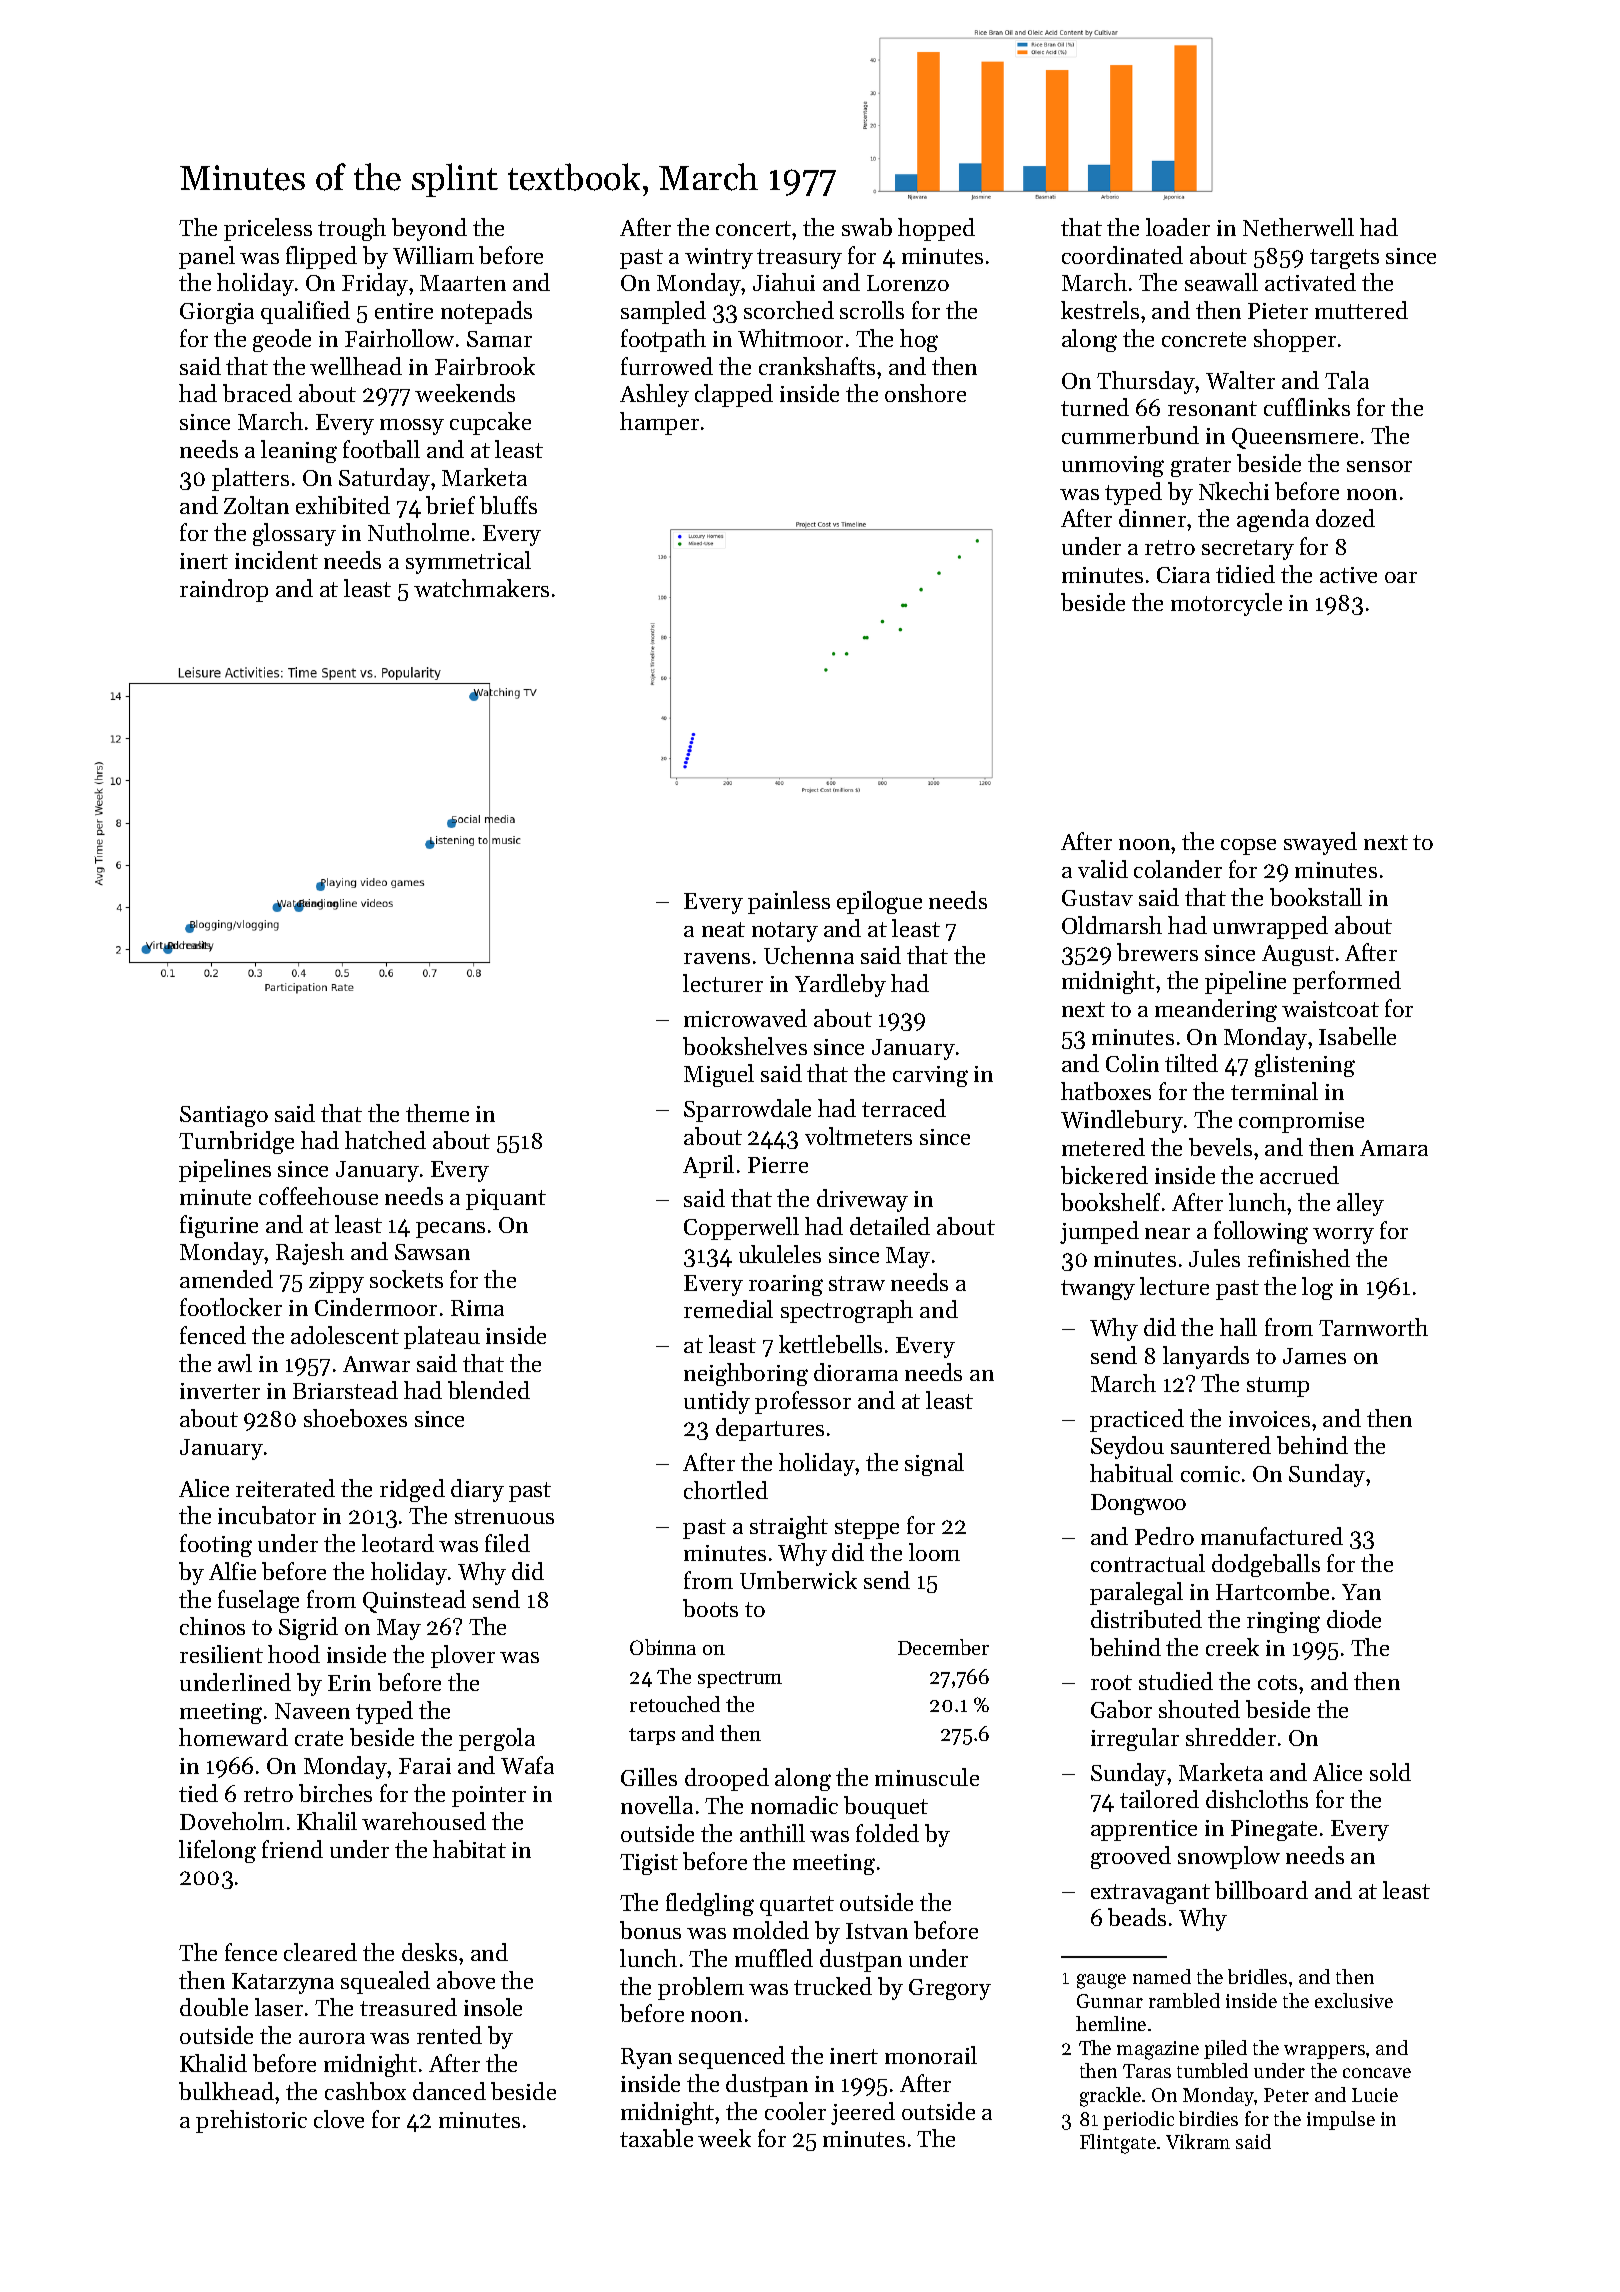 This screenshot has width=1620, height=2292. I want to click on unmoving, so click(1113, 466).
